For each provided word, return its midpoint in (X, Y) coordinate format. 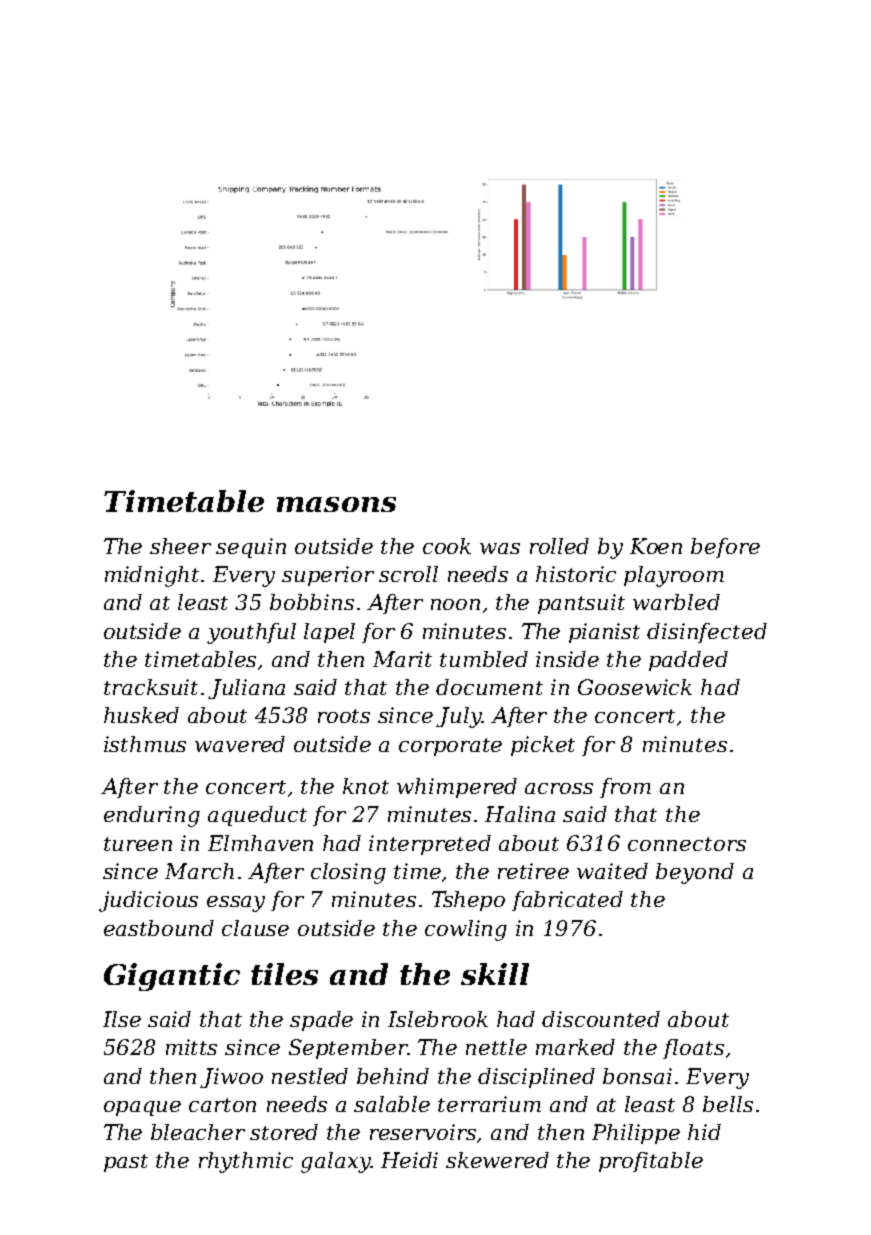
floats (693, 1049)
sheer (180, 546)
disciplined (536, 1078)
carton (222, 1105)
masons (336, 504)
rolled (559, 546)
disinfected (707, 633)
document (489, 687)
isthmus (145, 744)
